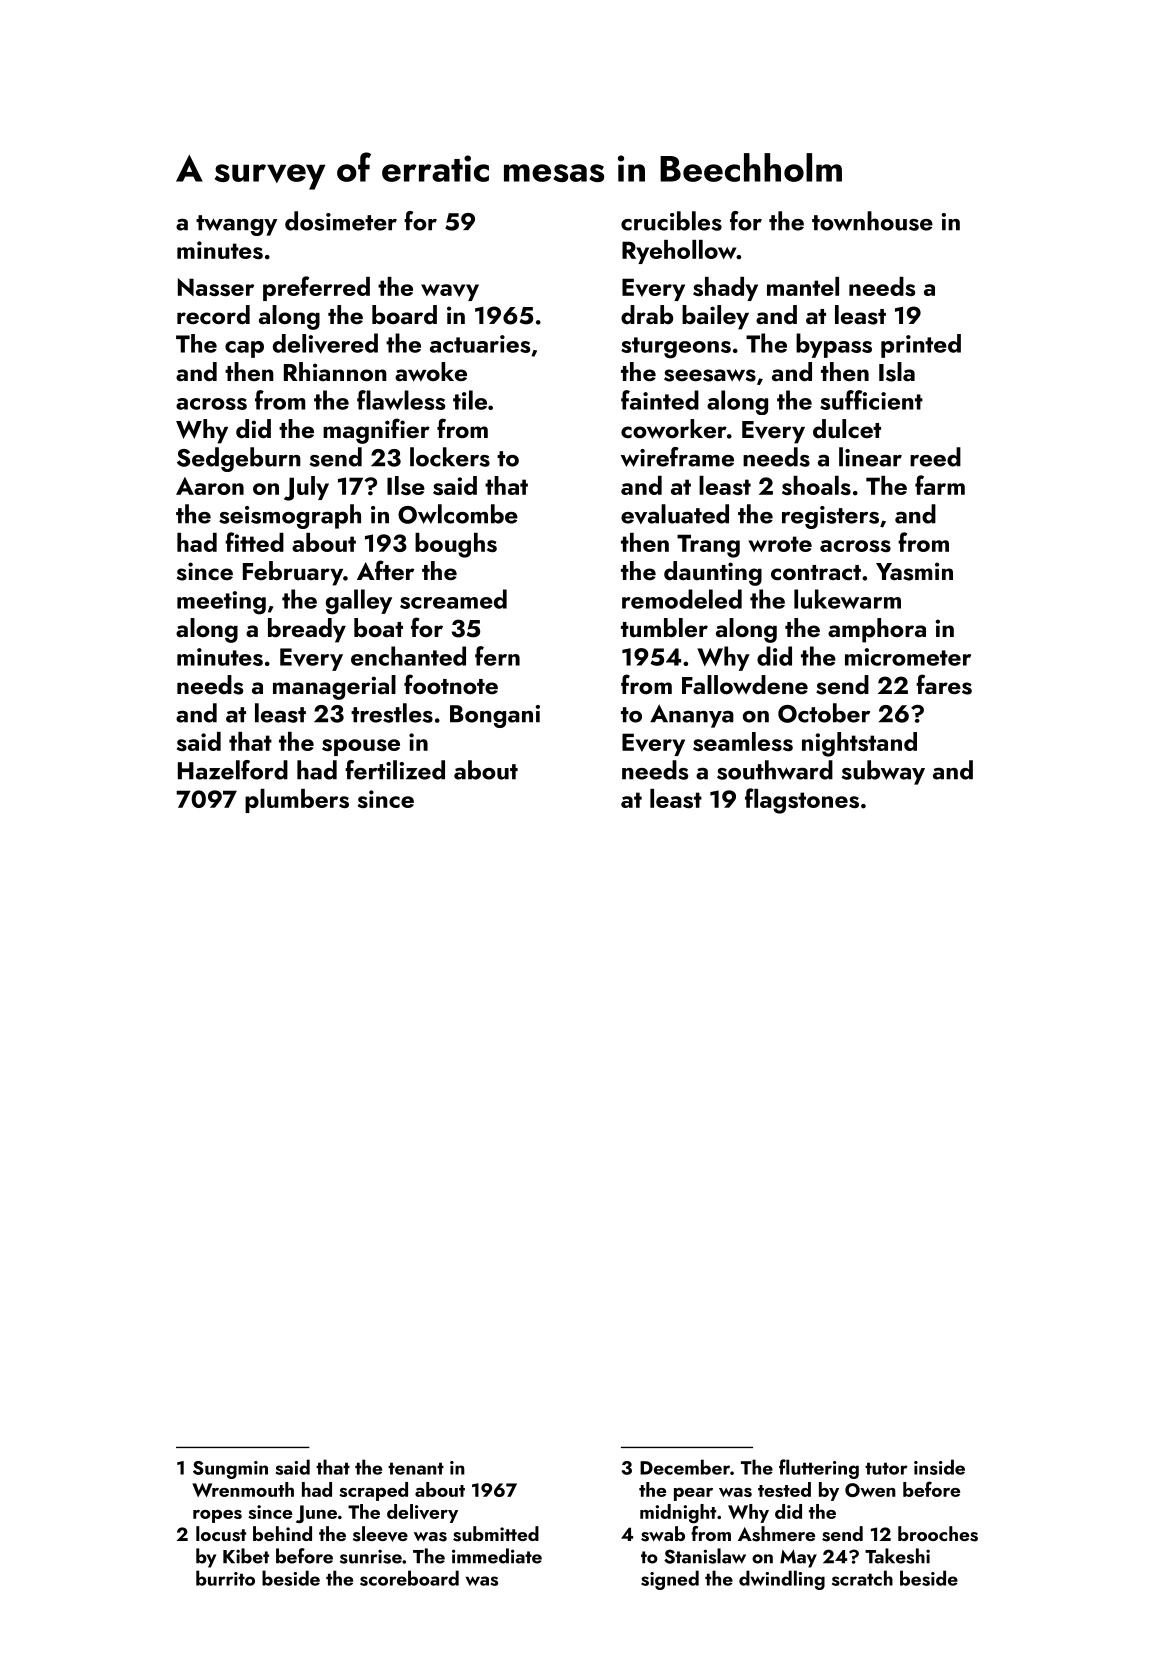 The image size is (1165, 1654). What do you see at coordinates (210, 486) in the screenshot?
I see `Aaron` at bounding box center [210, 486].
